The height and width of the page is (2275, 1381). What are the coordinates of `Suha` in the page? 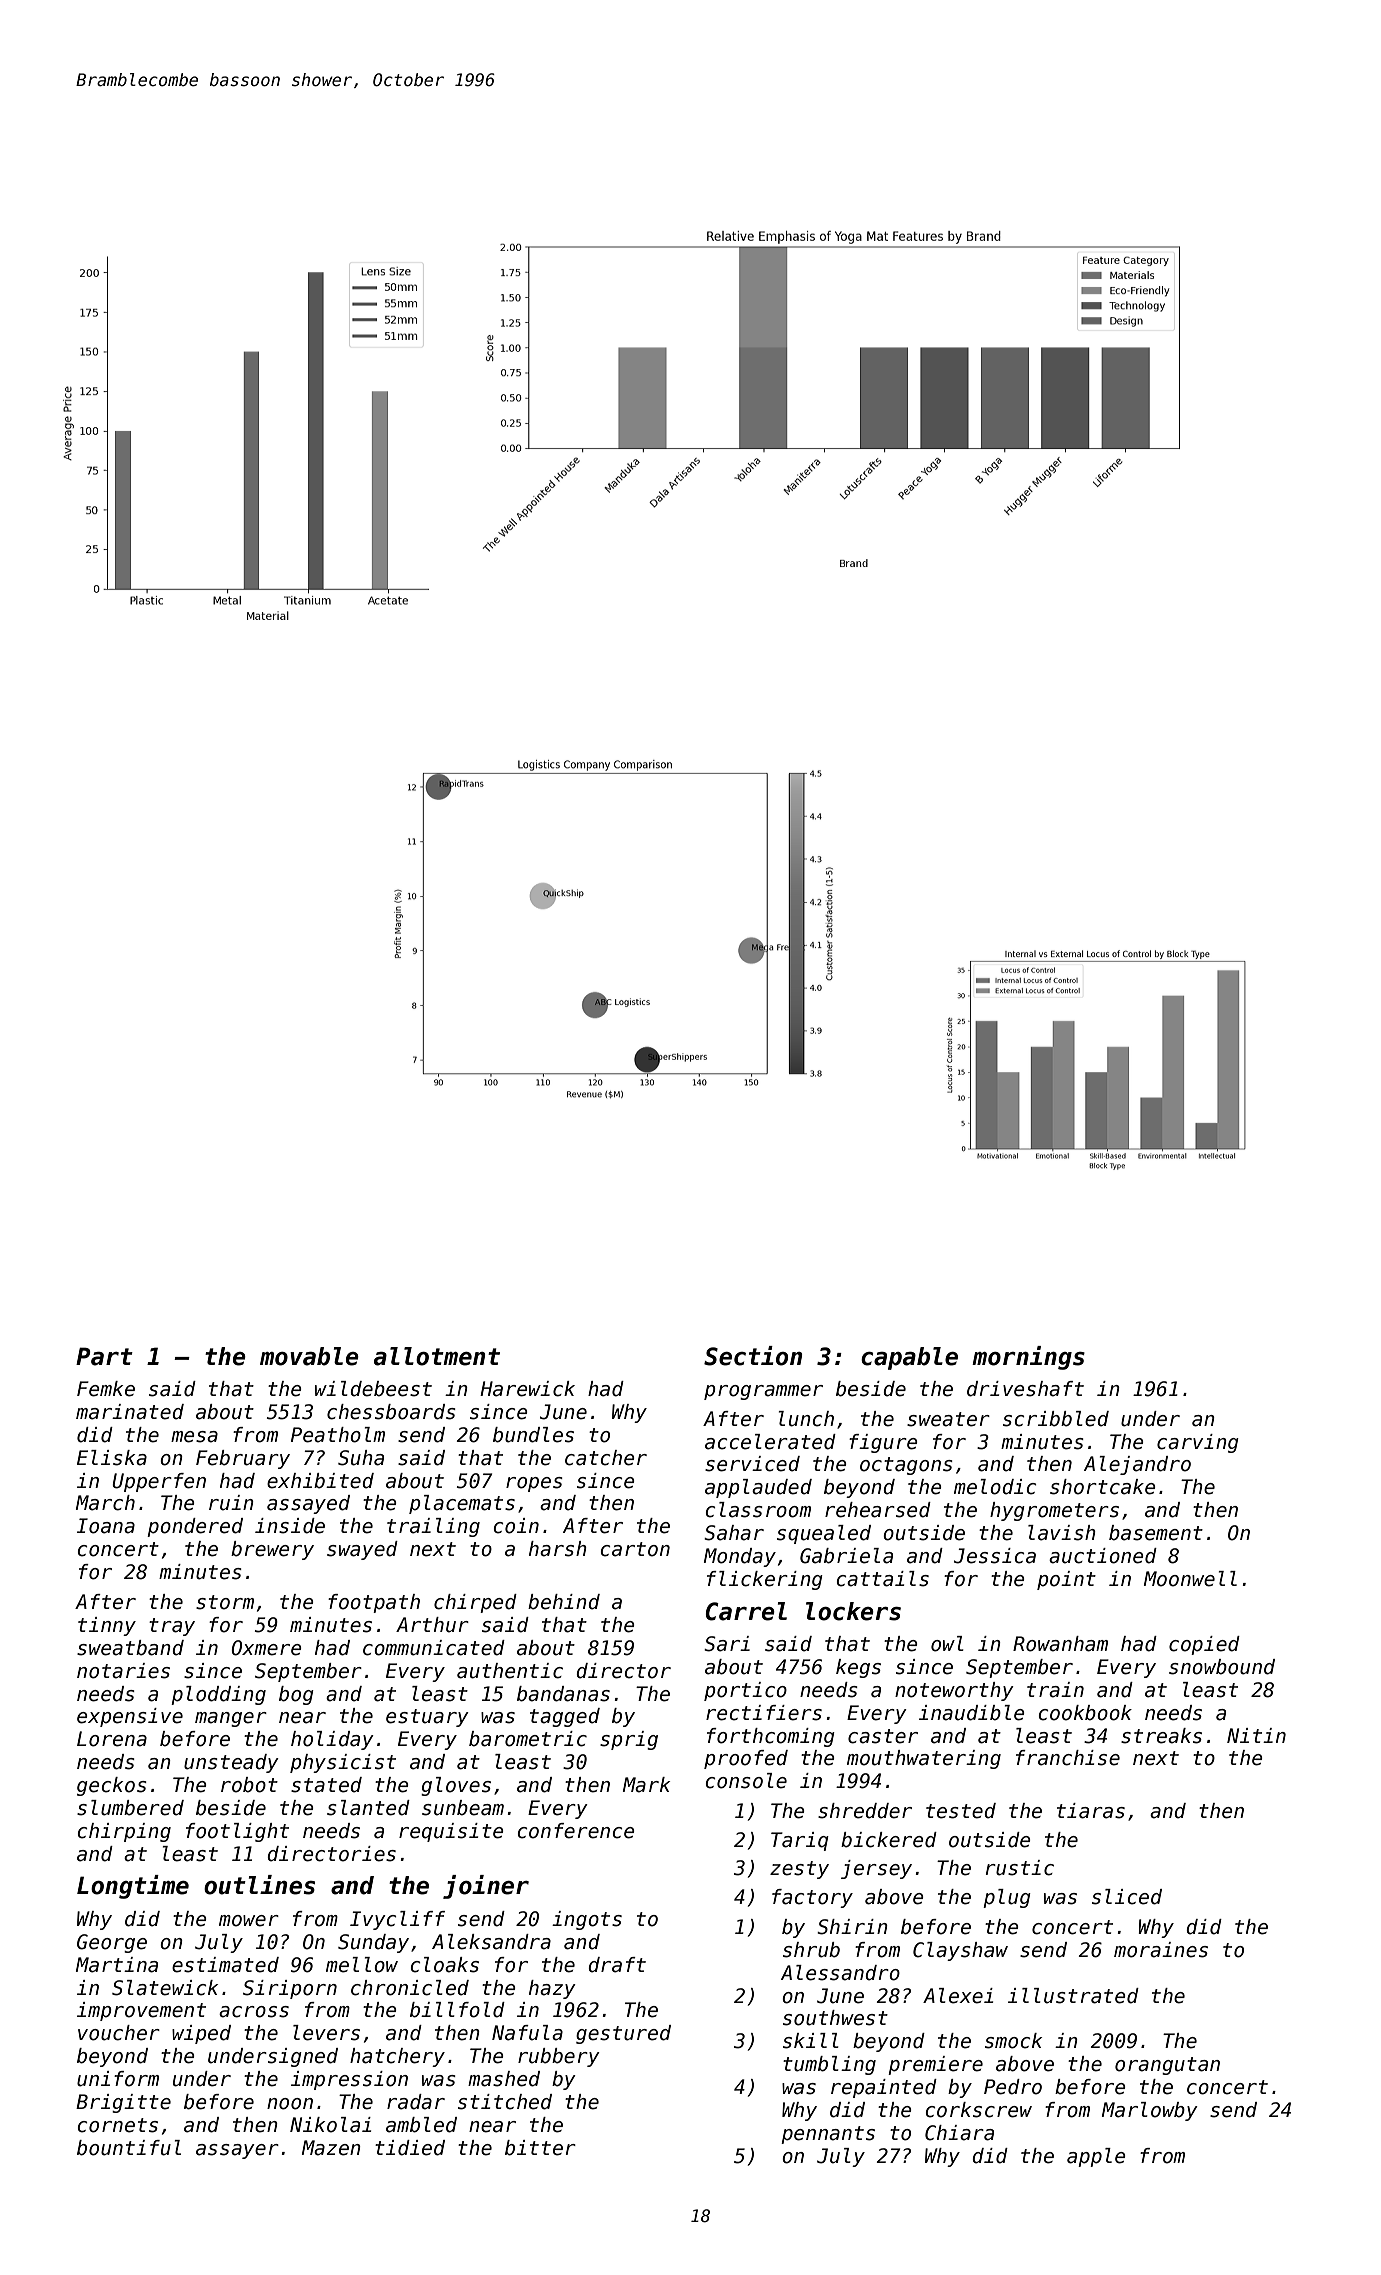 It's located at (361, 1458).
